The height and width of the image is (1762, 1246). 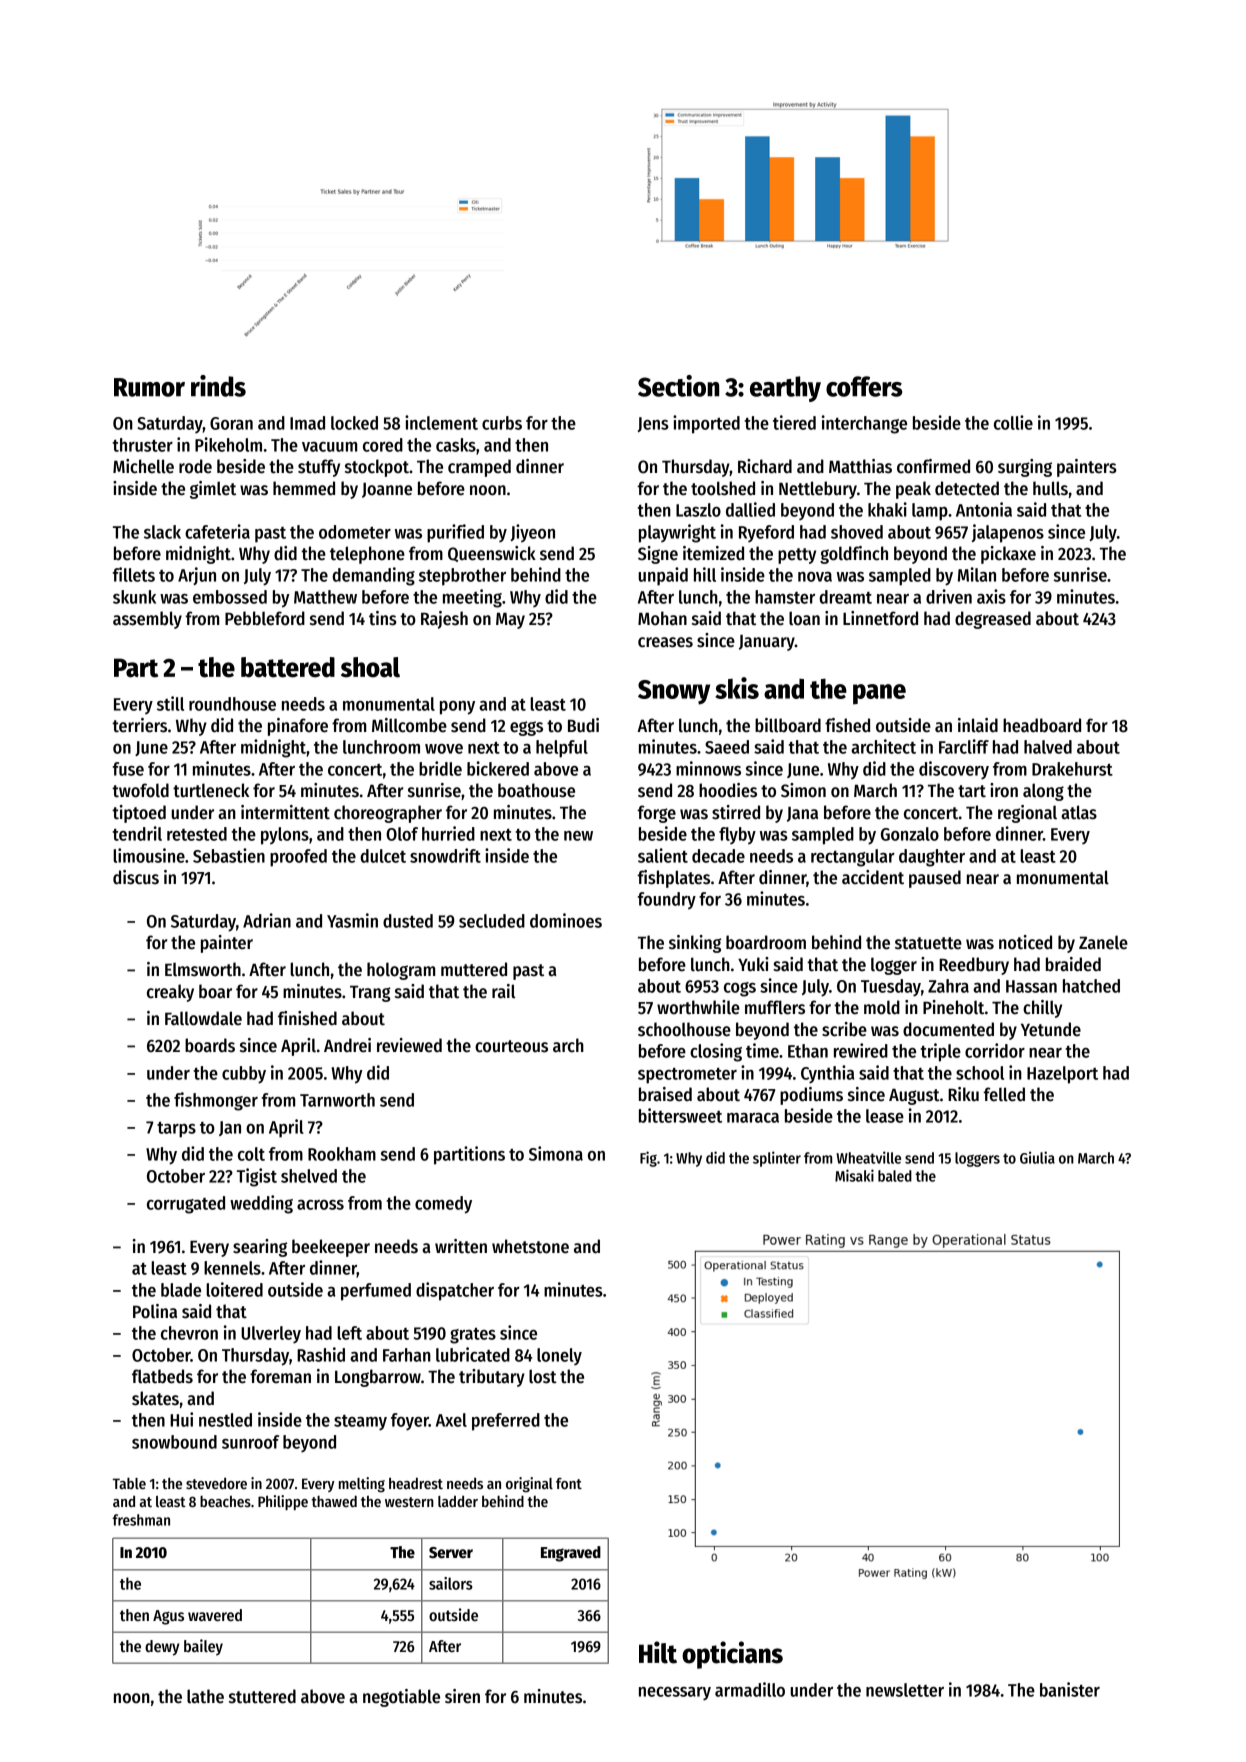 I want to click on hemmed, so click(x=304, y=488).
